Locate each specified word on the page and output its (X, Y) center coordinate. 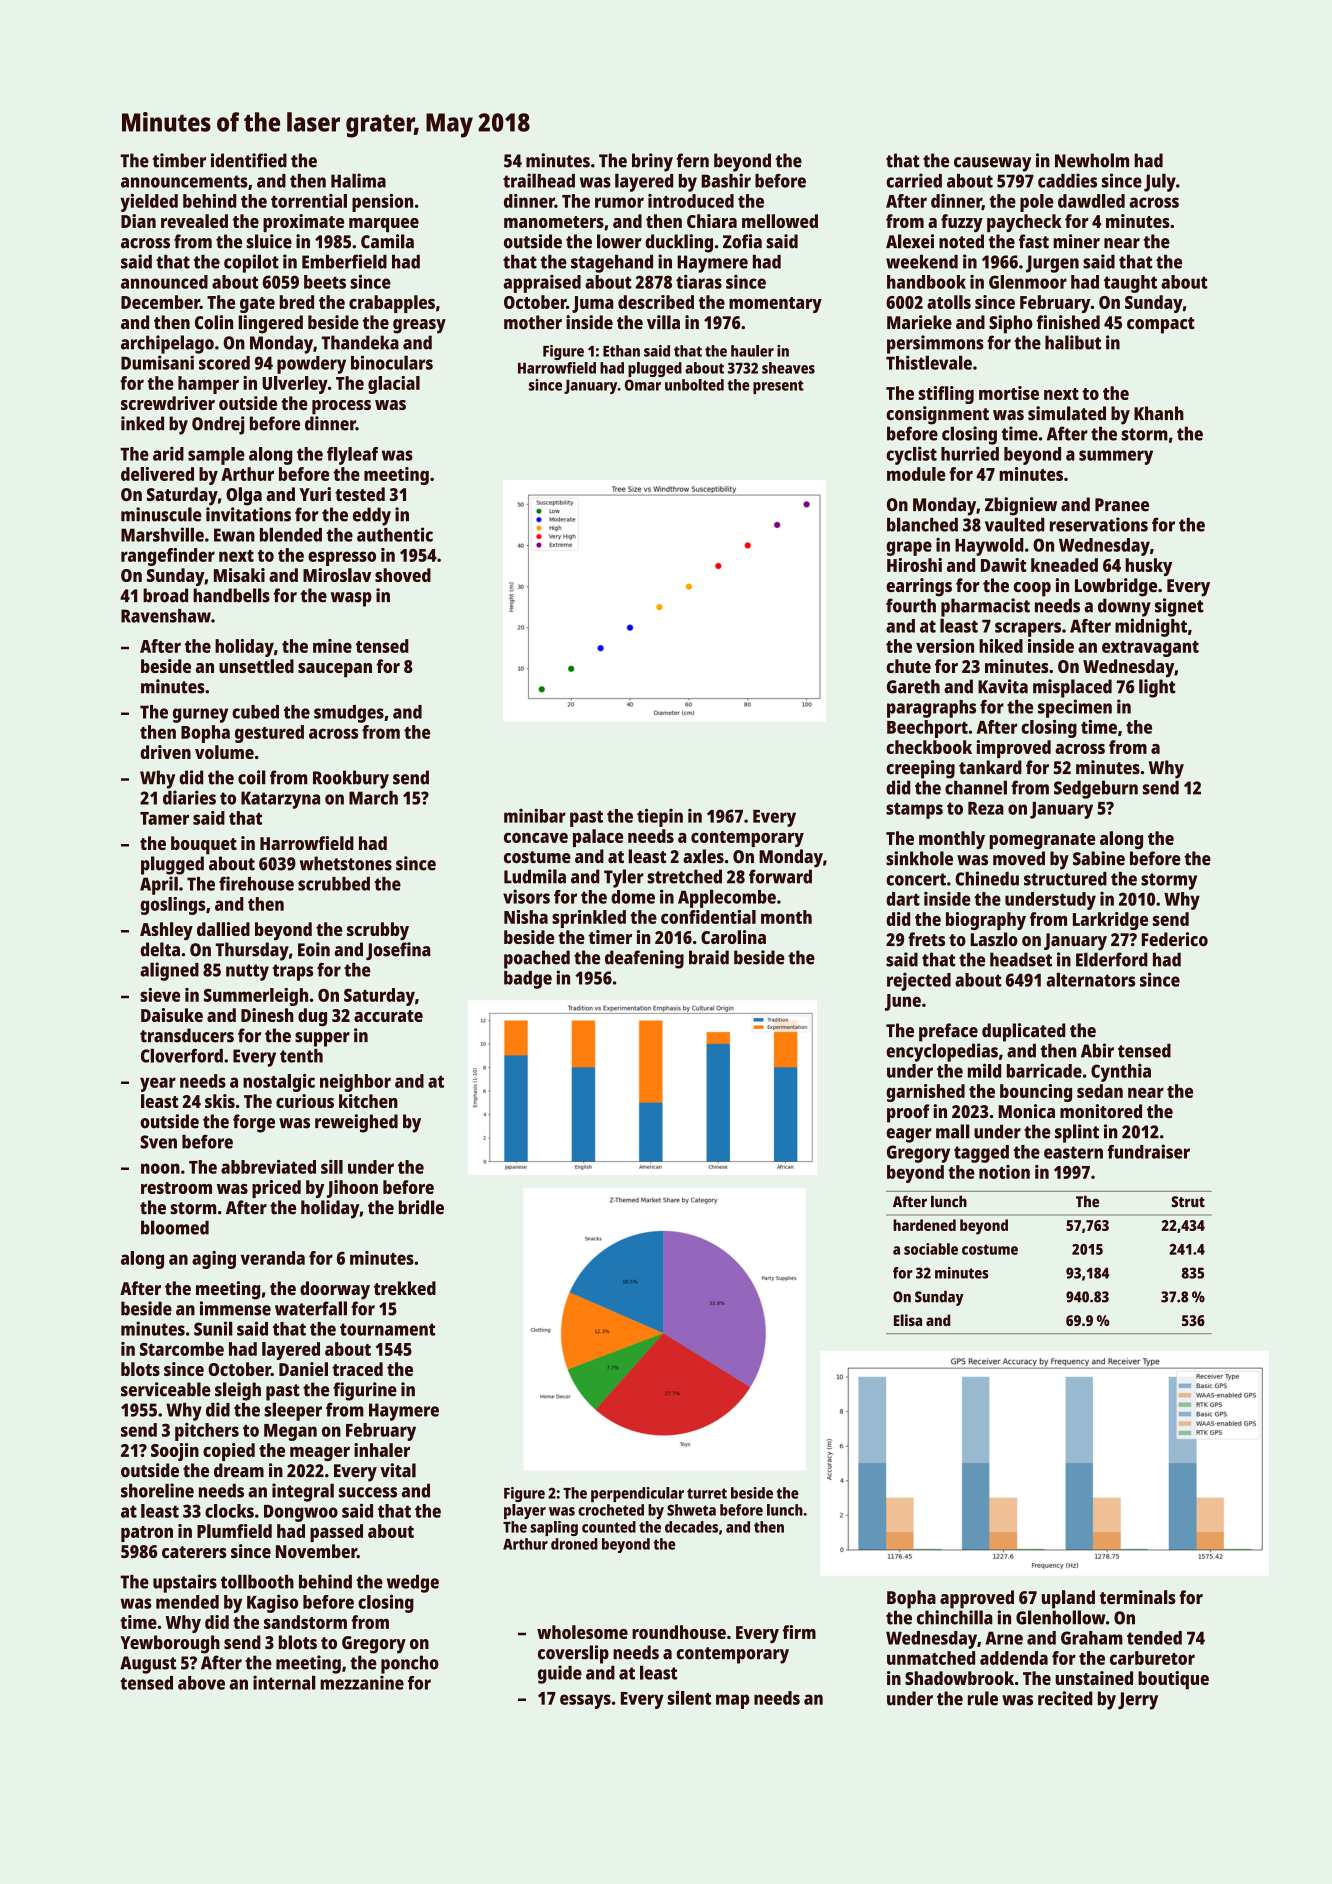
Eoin (314, 949)
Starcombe (182, 1349)
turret (707, 1493)
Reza (986, 808)
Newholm (1092, 160)
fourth (911, 605)
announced (164, 282)
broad (165, 595)
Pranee (1122, 505)
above (201, 1683)
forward (780, 876)
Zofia (742, 241)
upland (1068, 1599)
